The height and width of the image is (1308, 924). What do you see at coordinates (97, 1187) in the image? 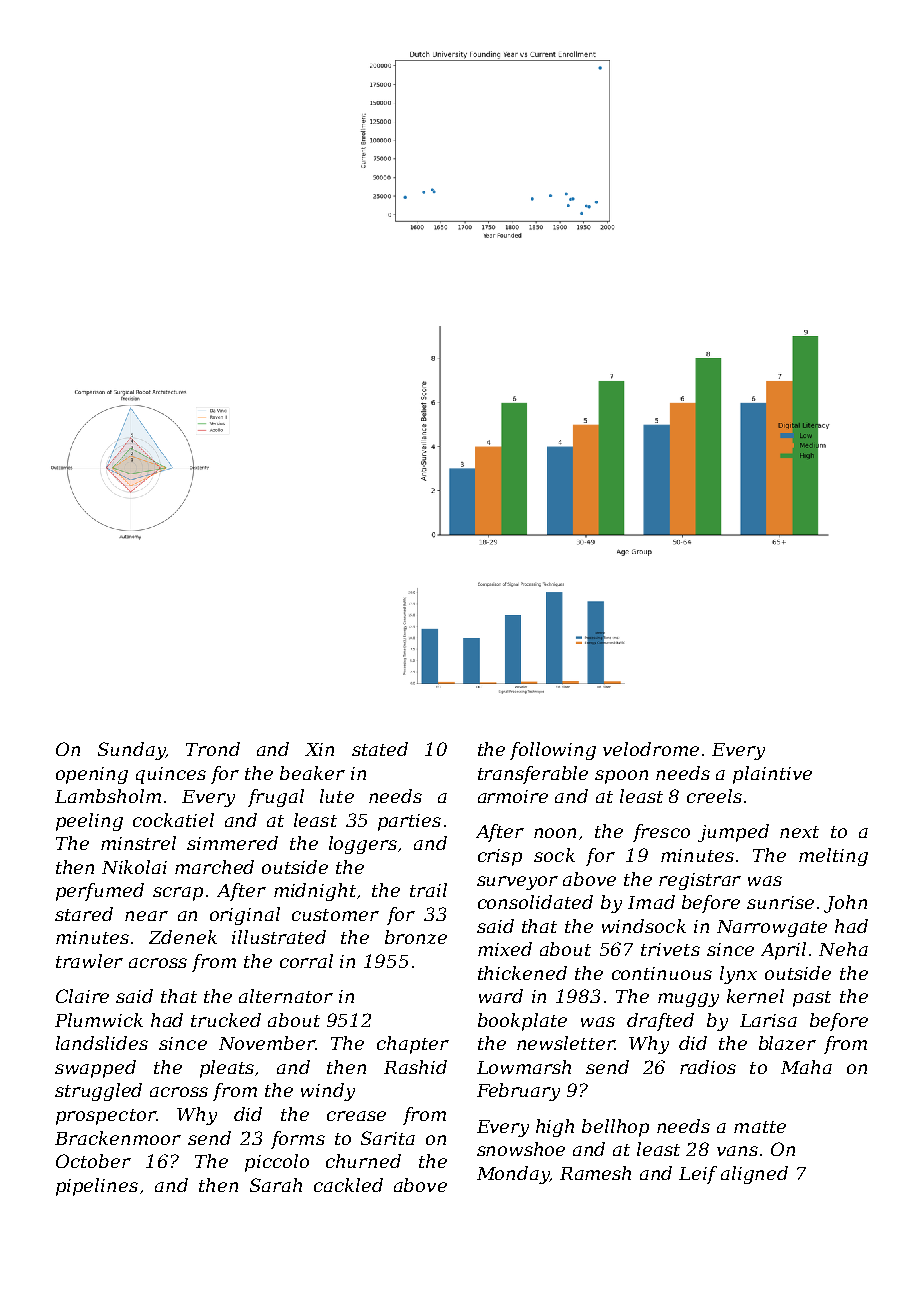
I see `pipelines` at bounding box center [97, 1187].
